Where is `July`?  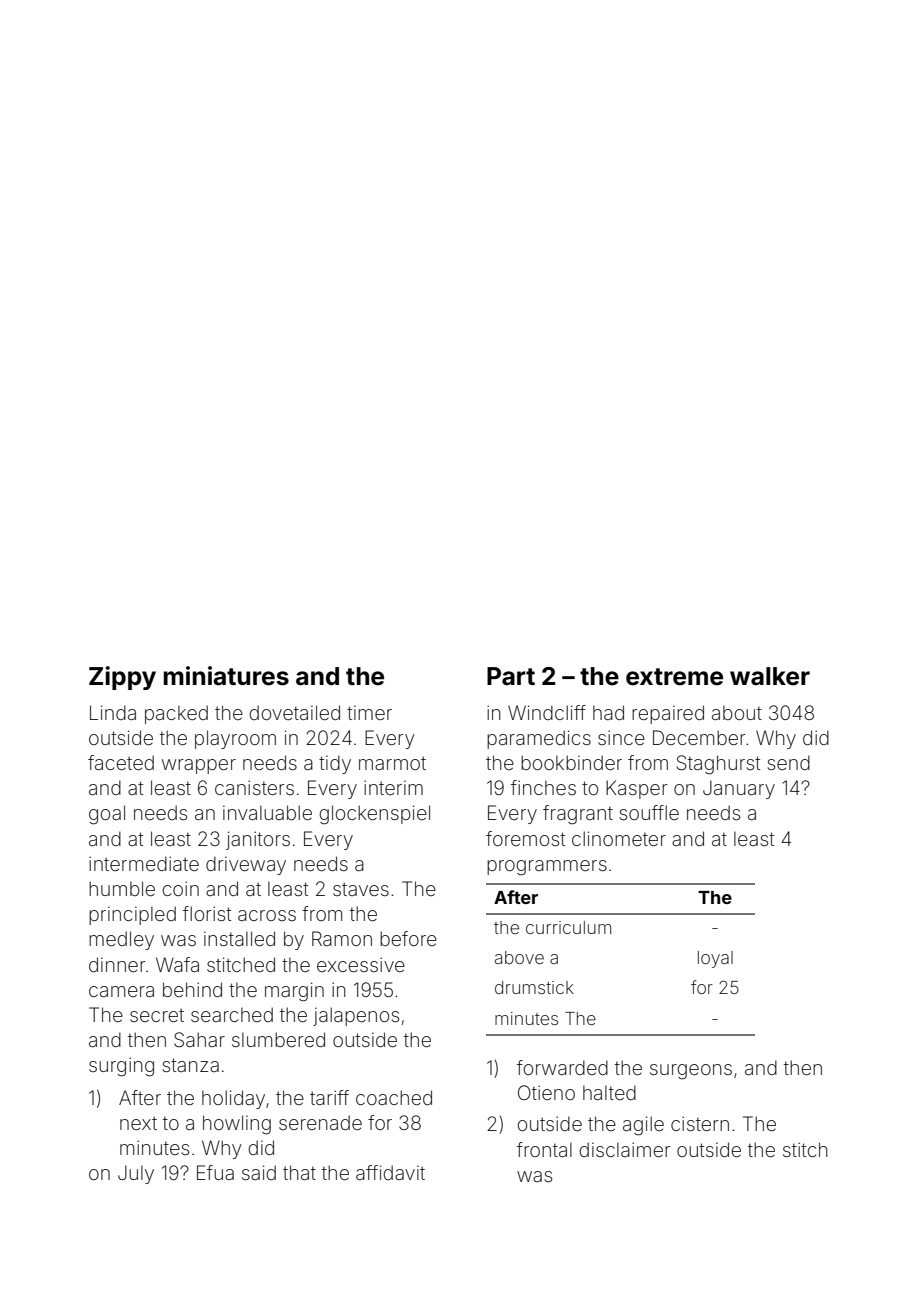
July is located at coordinates (136, 1174).
